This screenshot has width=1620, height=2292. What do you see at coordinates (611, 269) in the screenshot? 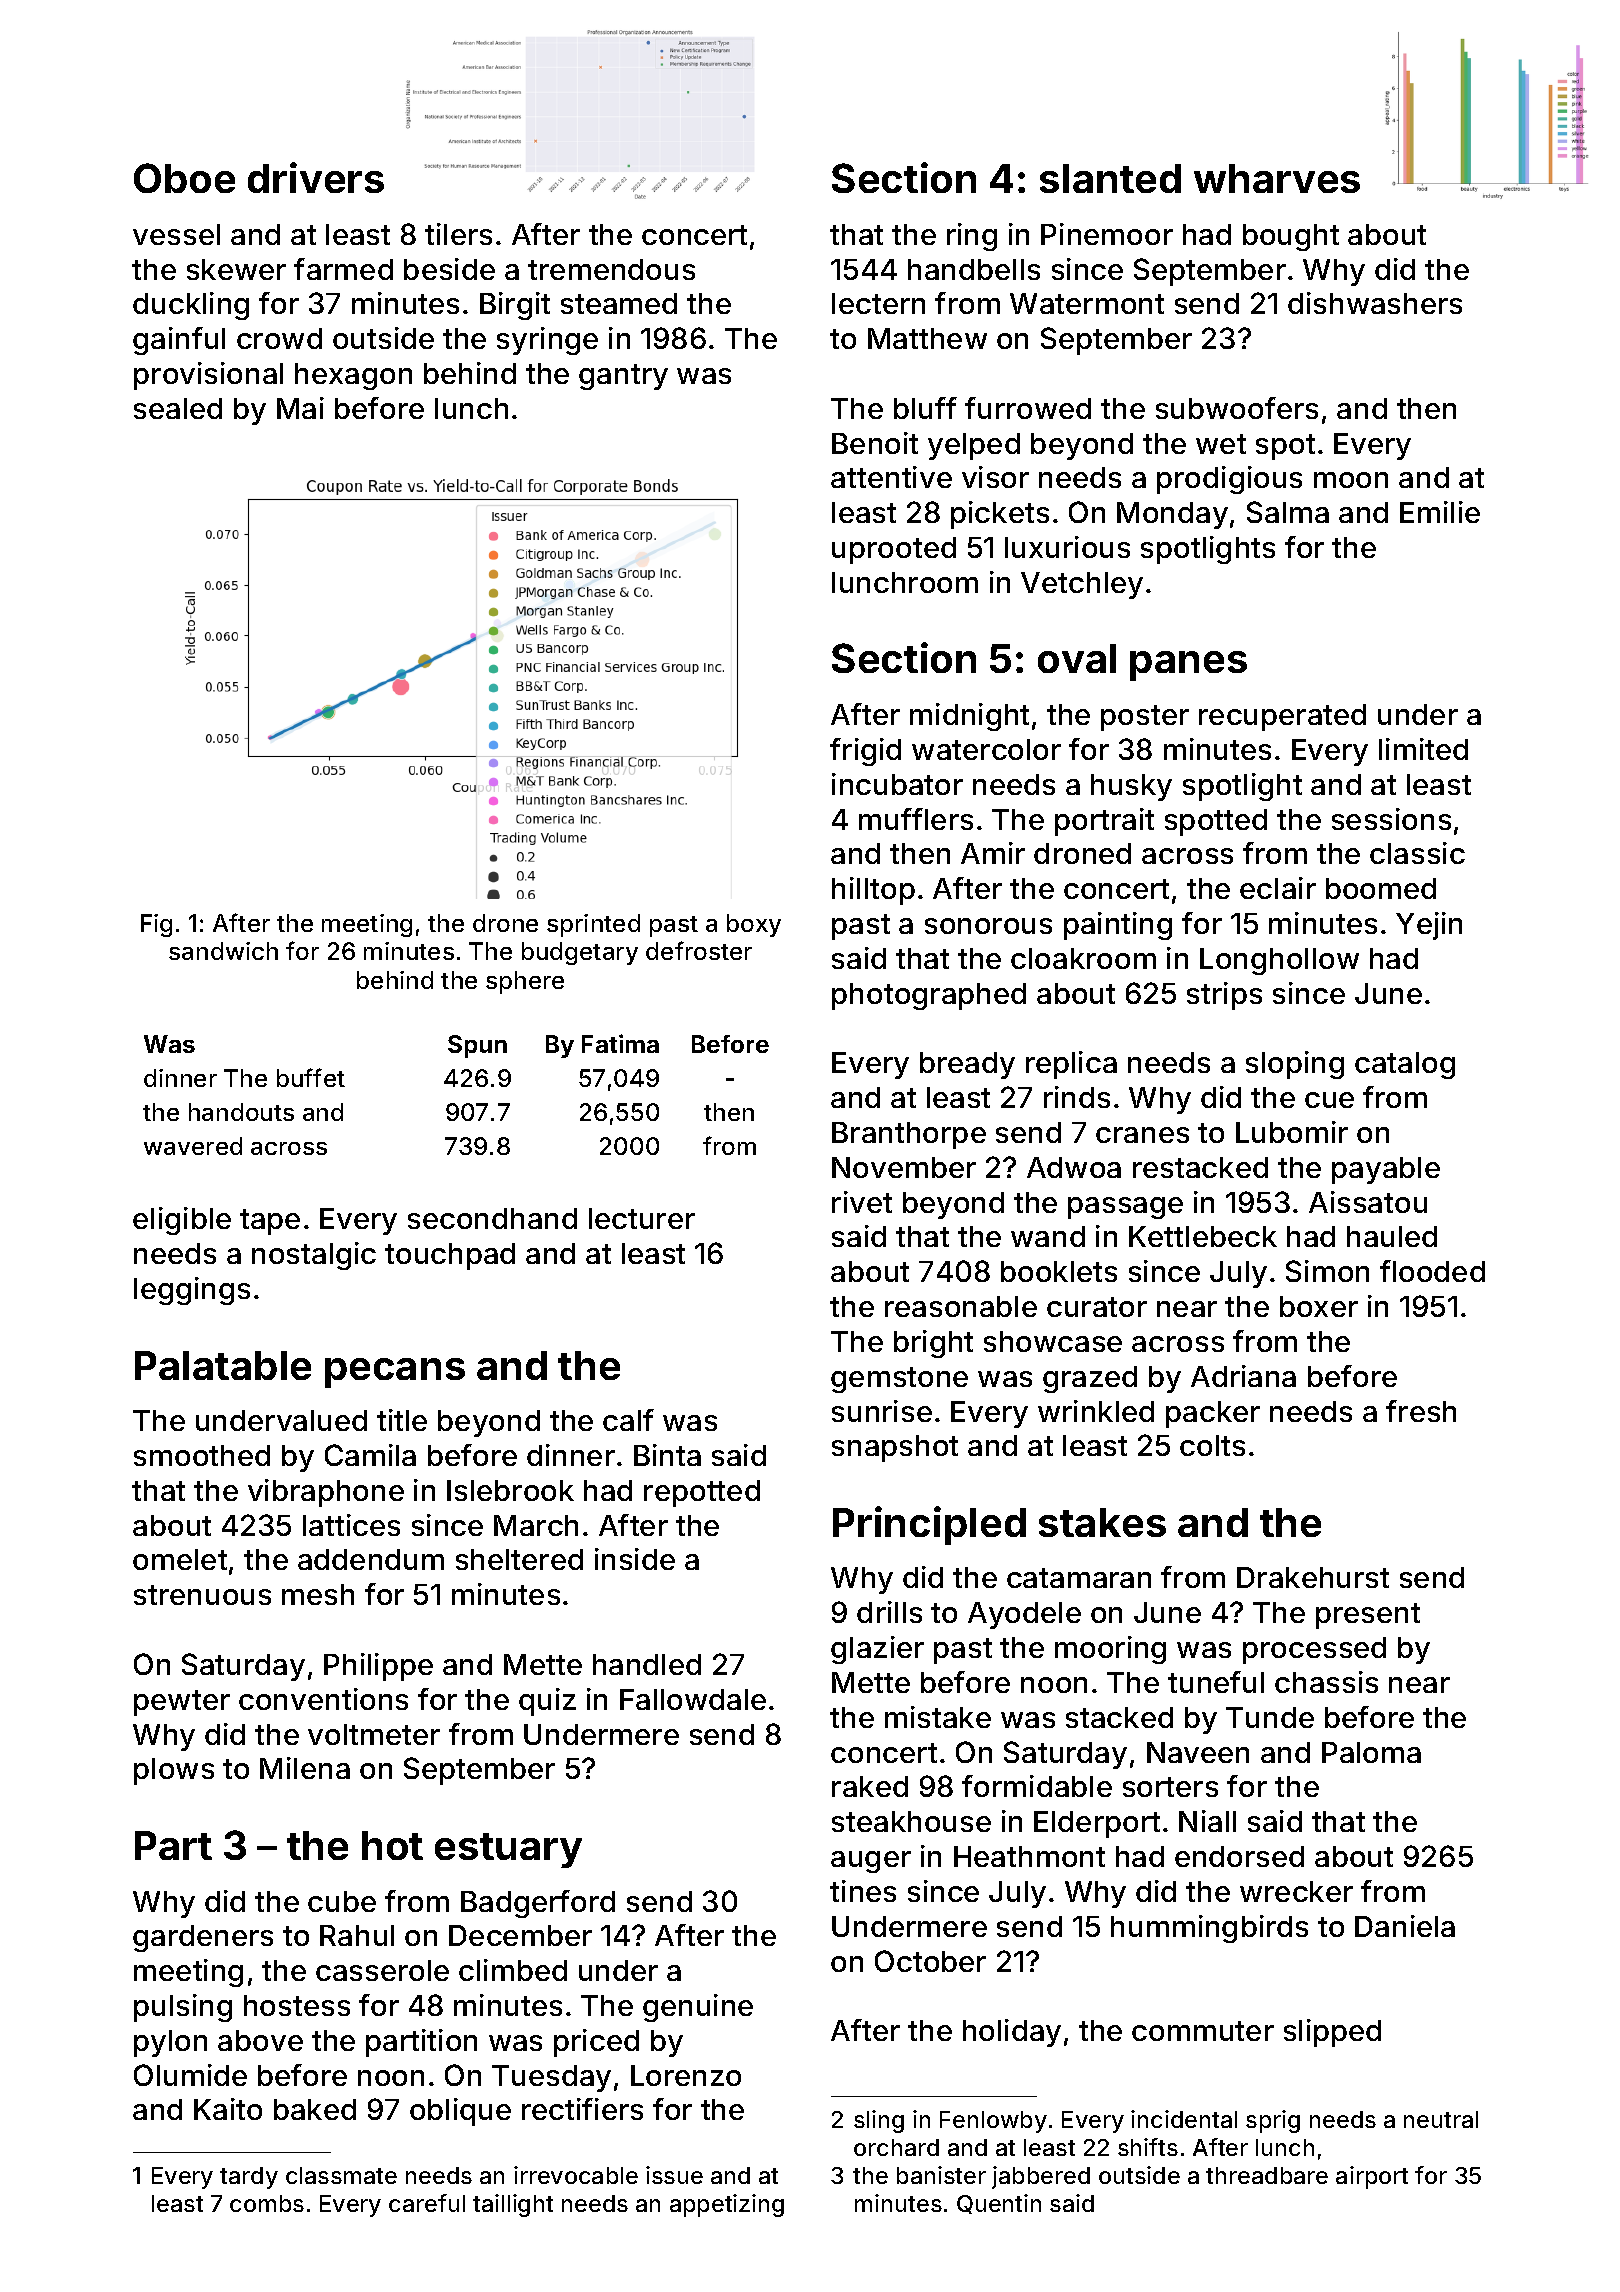
I see `tremendous` at bounding box center [611, 269].
